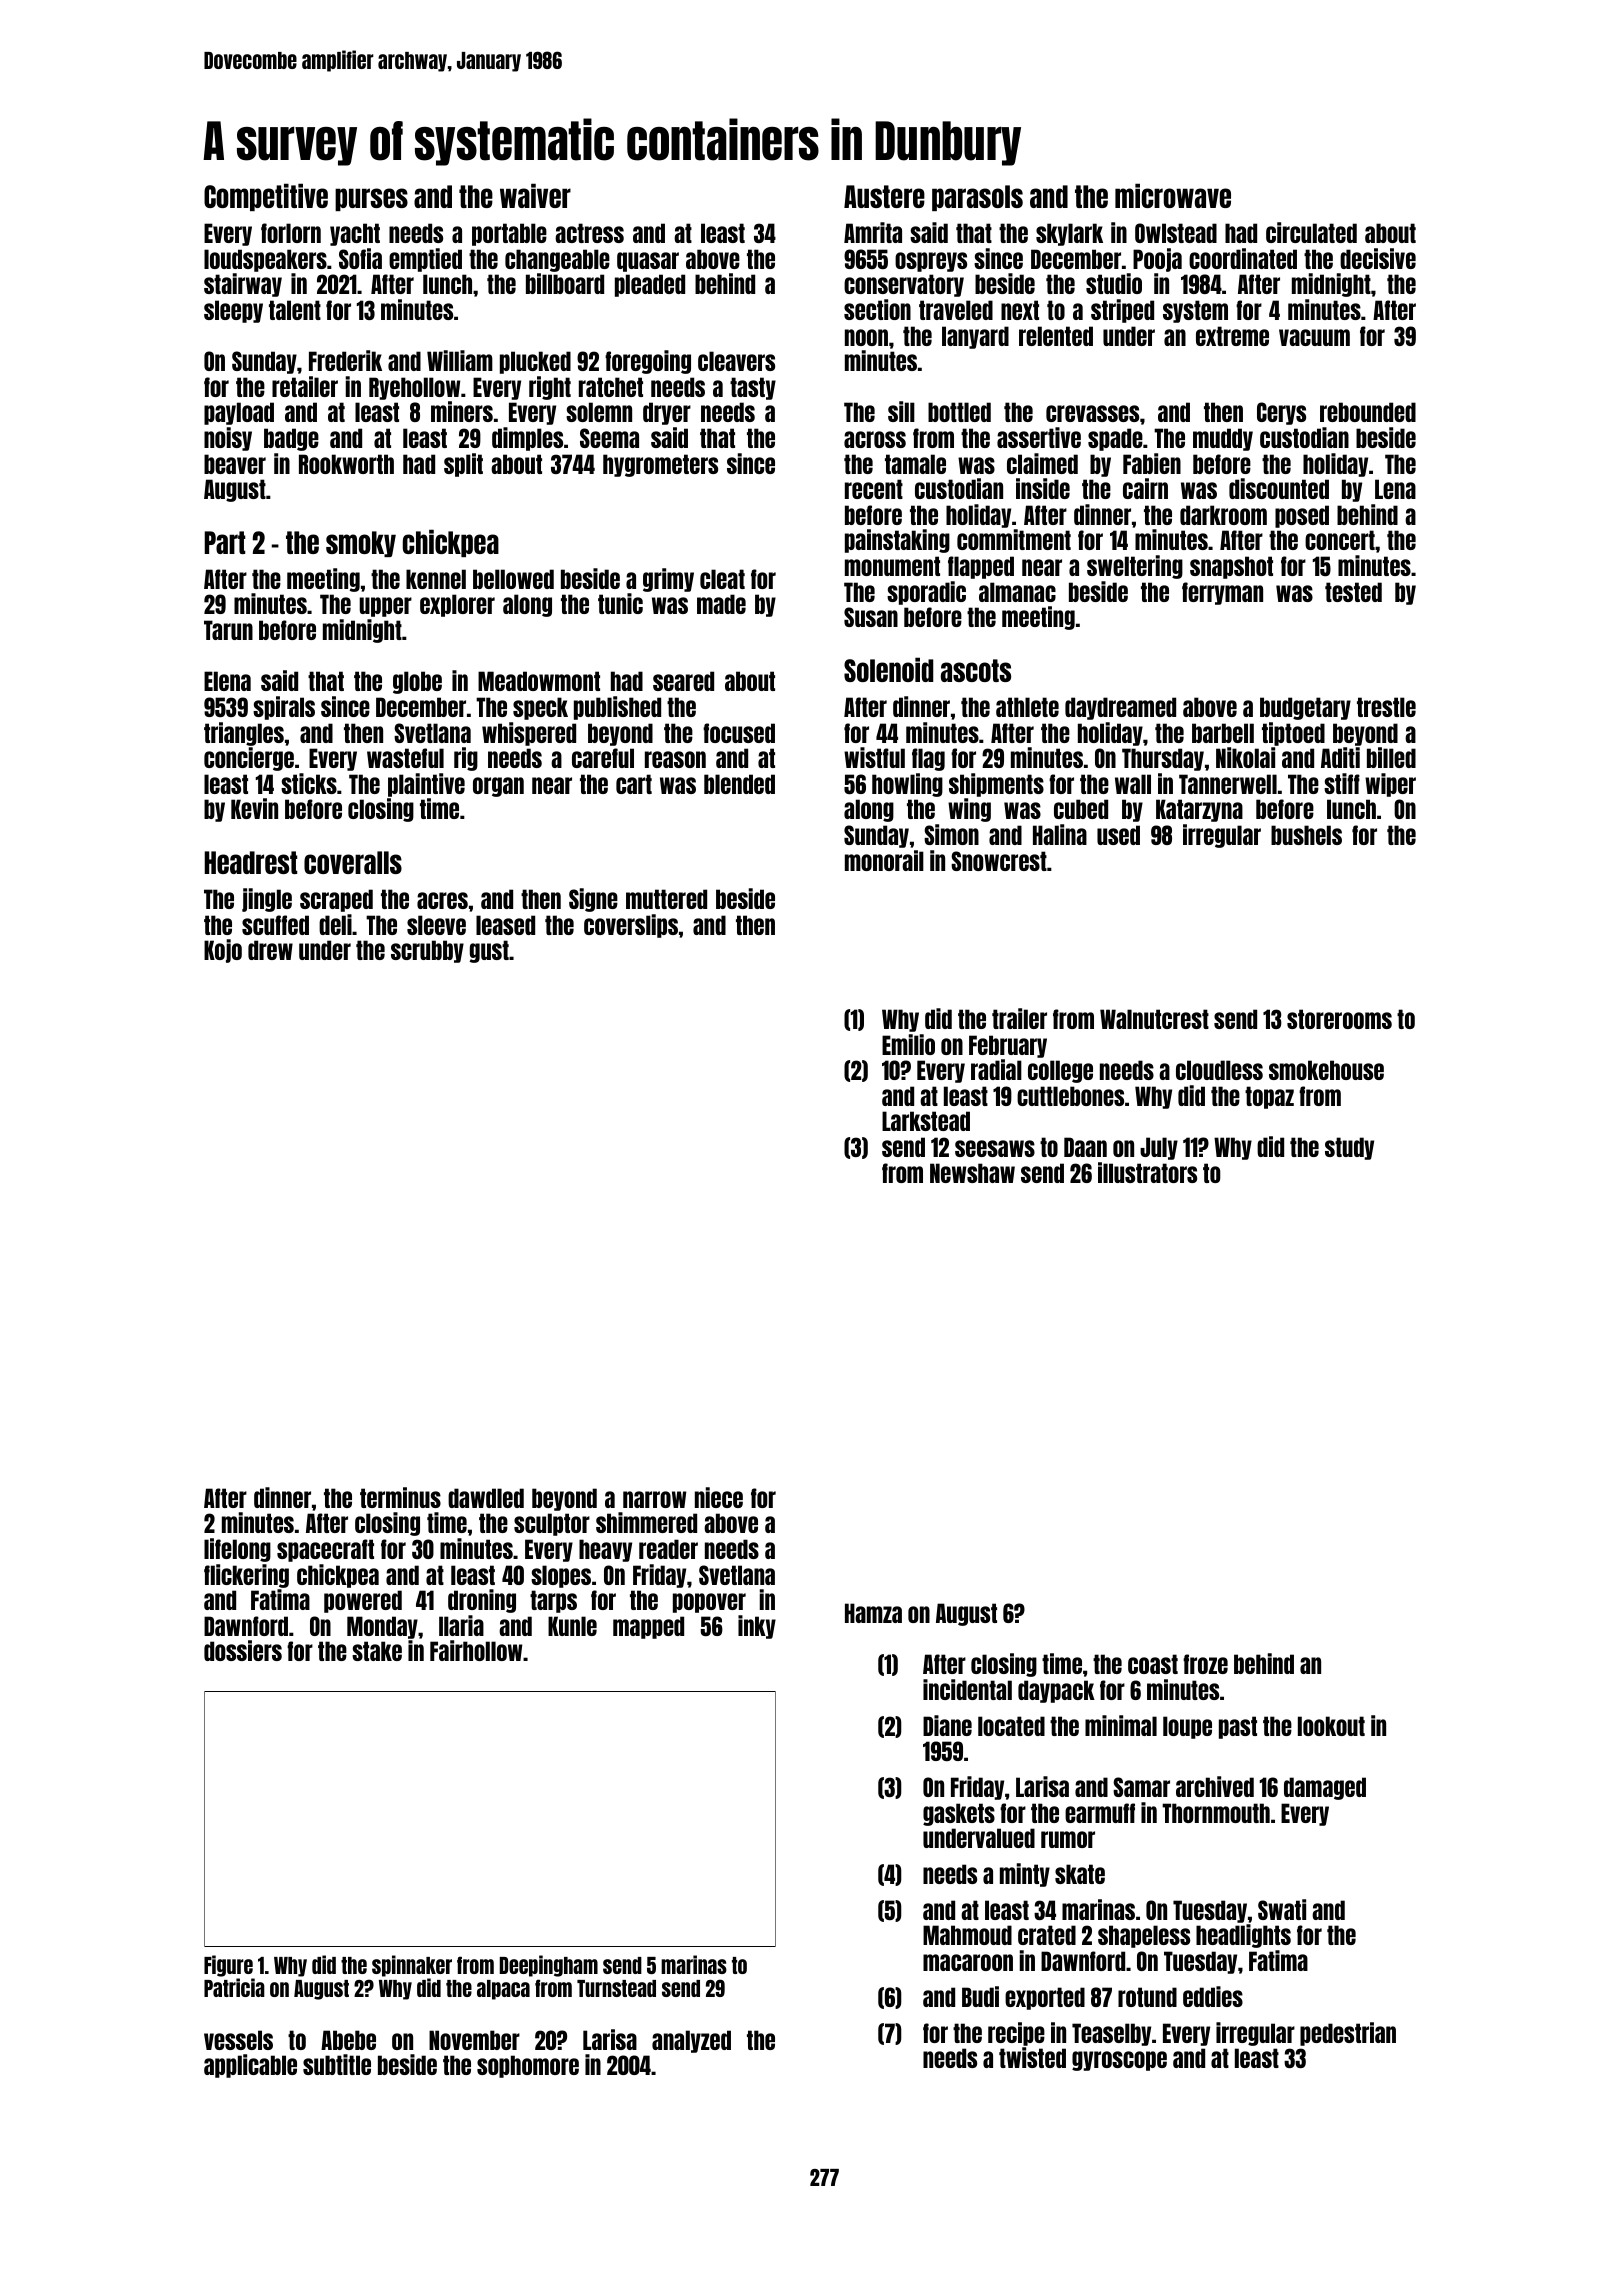  What do you see at coordinates (250, 2066) in the screenshot?
I see `applicable` at bounding box center [250, 2066].
